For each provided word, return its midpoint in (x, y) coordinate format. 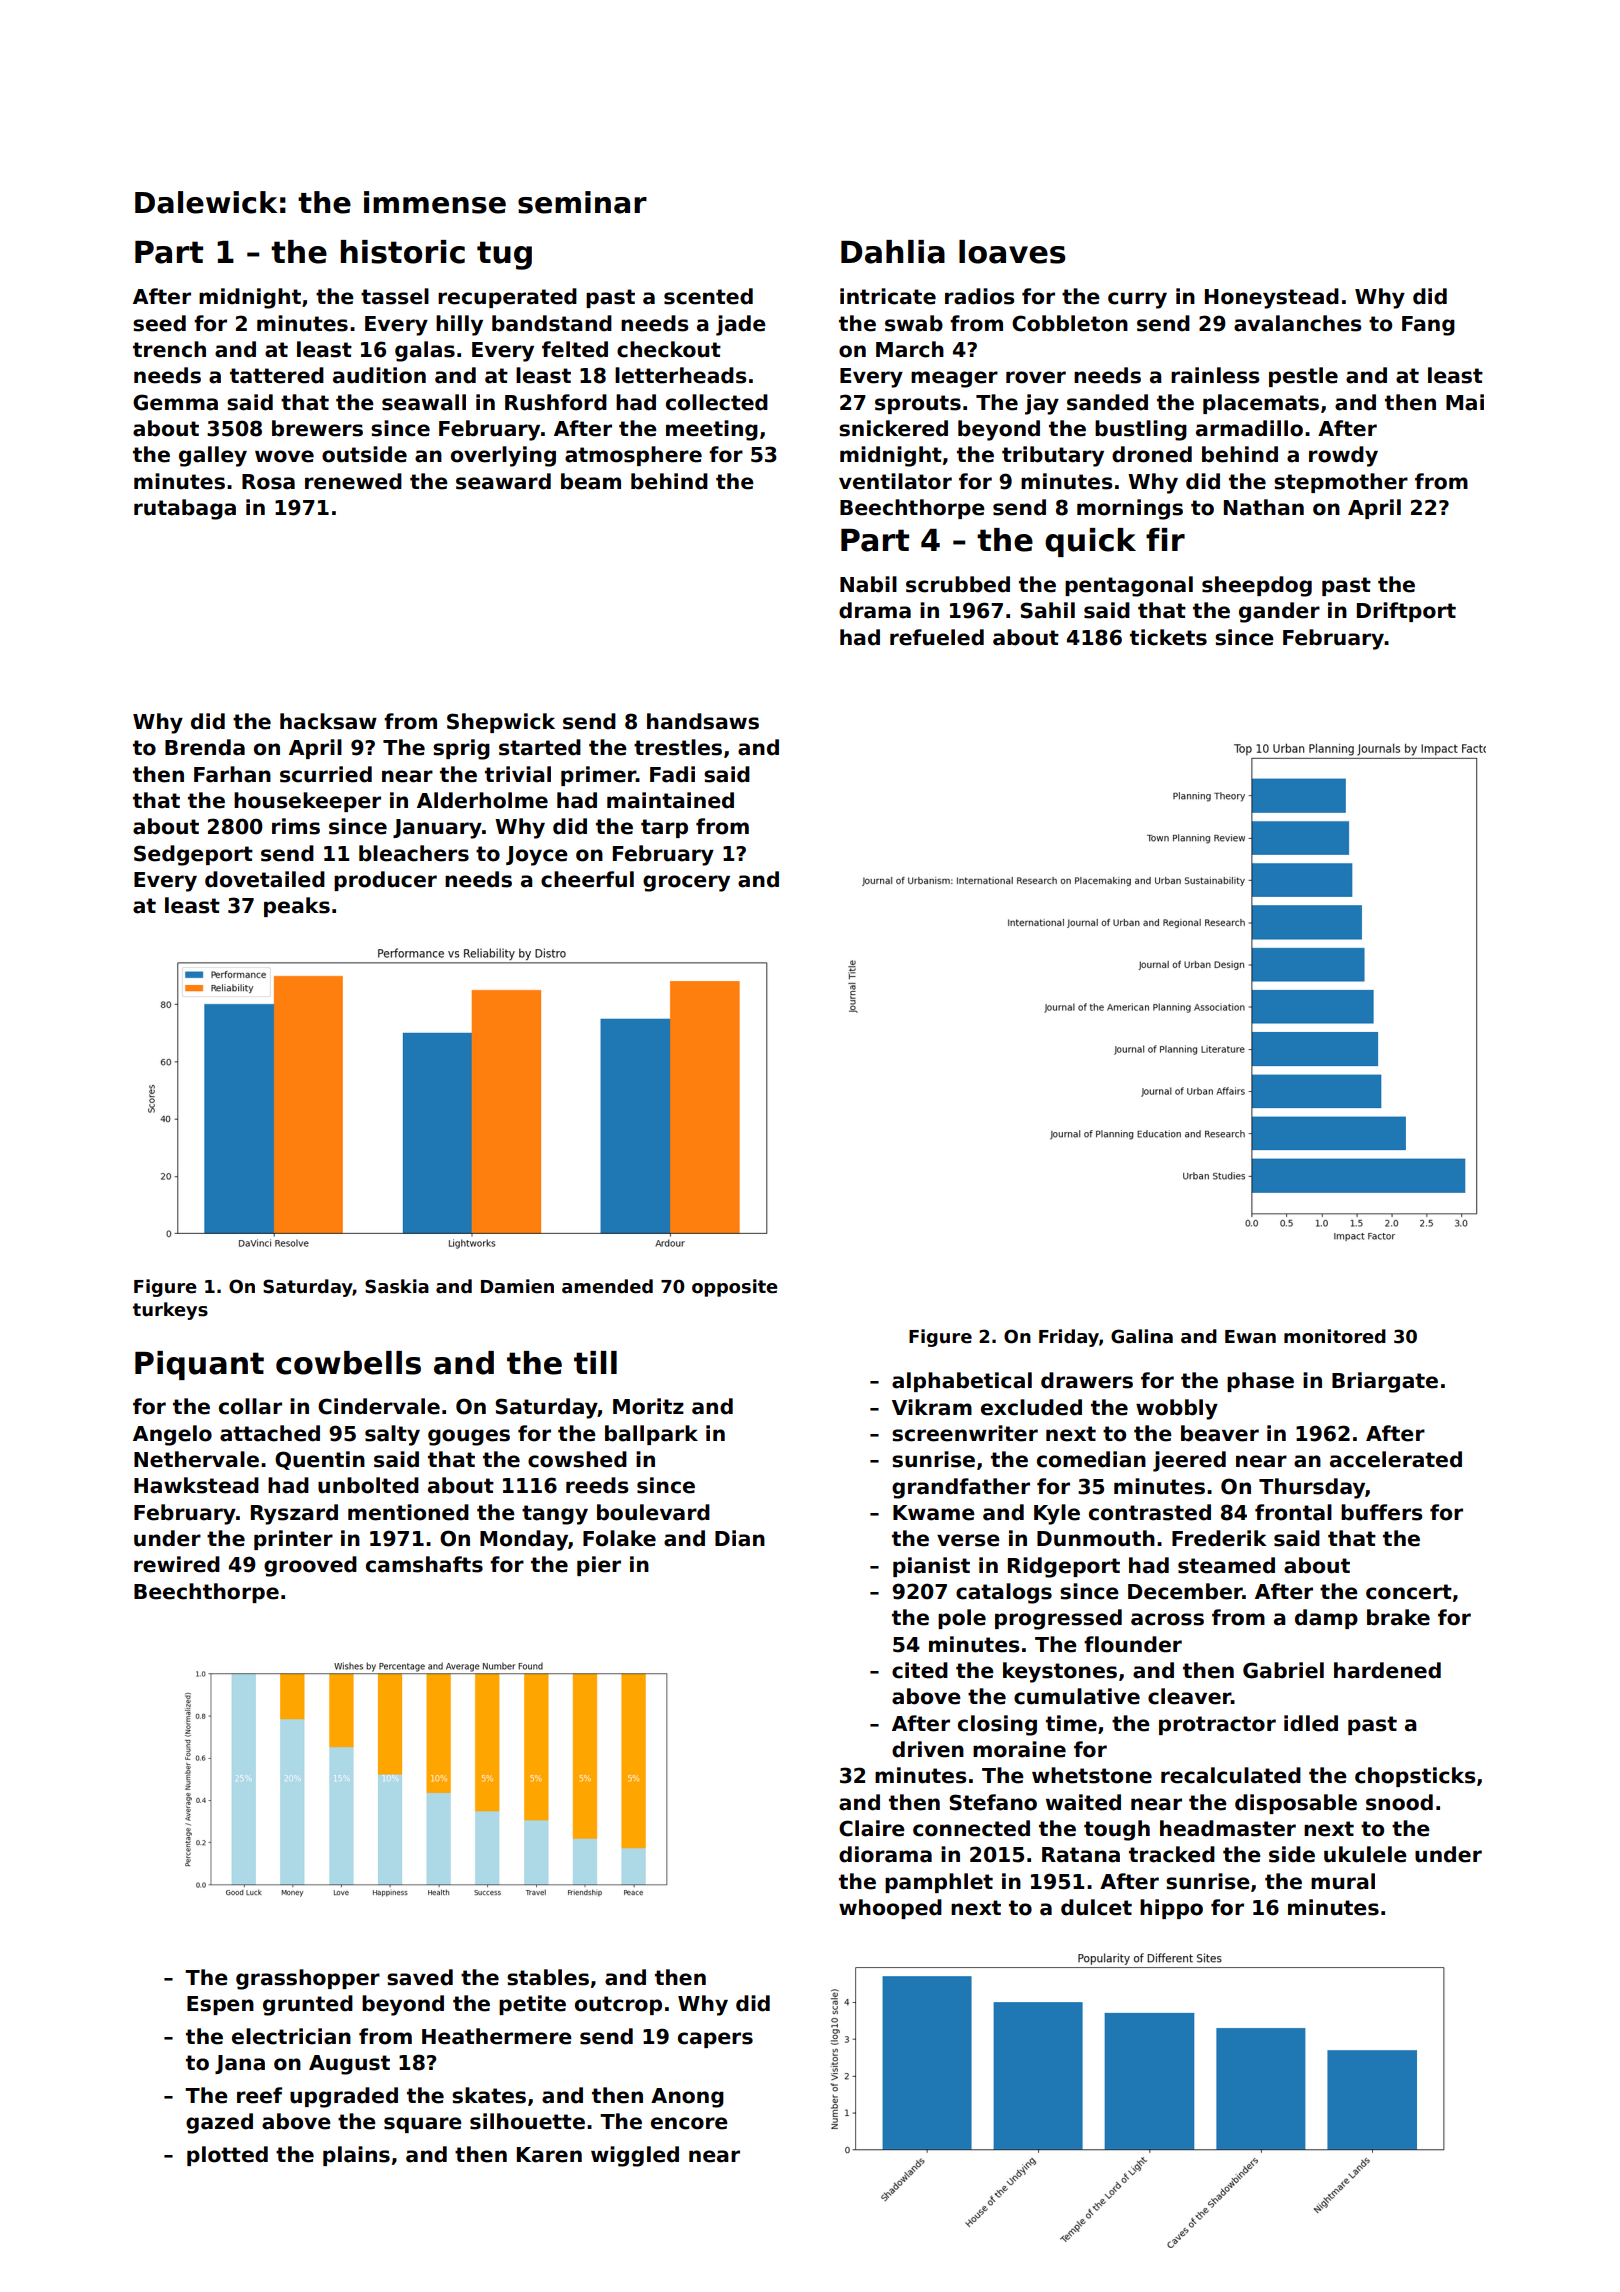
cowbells (348, 1363)
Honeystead (1272, 298)
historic (403, 252)
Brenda (205, 747)
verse (968, 1540)
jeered (1189, 1461)
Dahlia (893, 252)
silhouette (527, 2121)
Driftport (1406, 612)
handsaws (703, 721)
